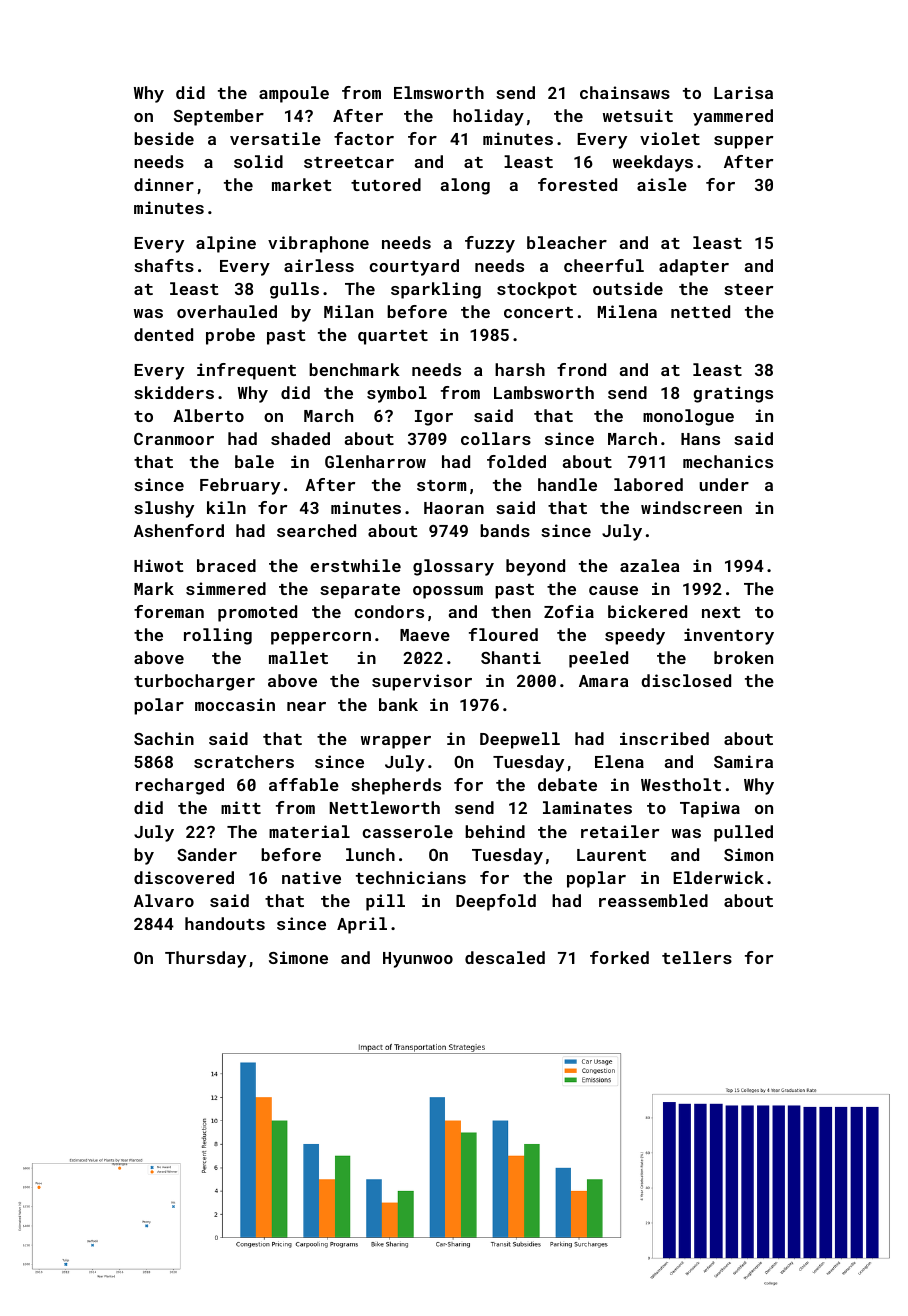  What do you see at coordinates (664, 738) in the screenshot?
I see `inscribed` at bounding box center [664, 738].
